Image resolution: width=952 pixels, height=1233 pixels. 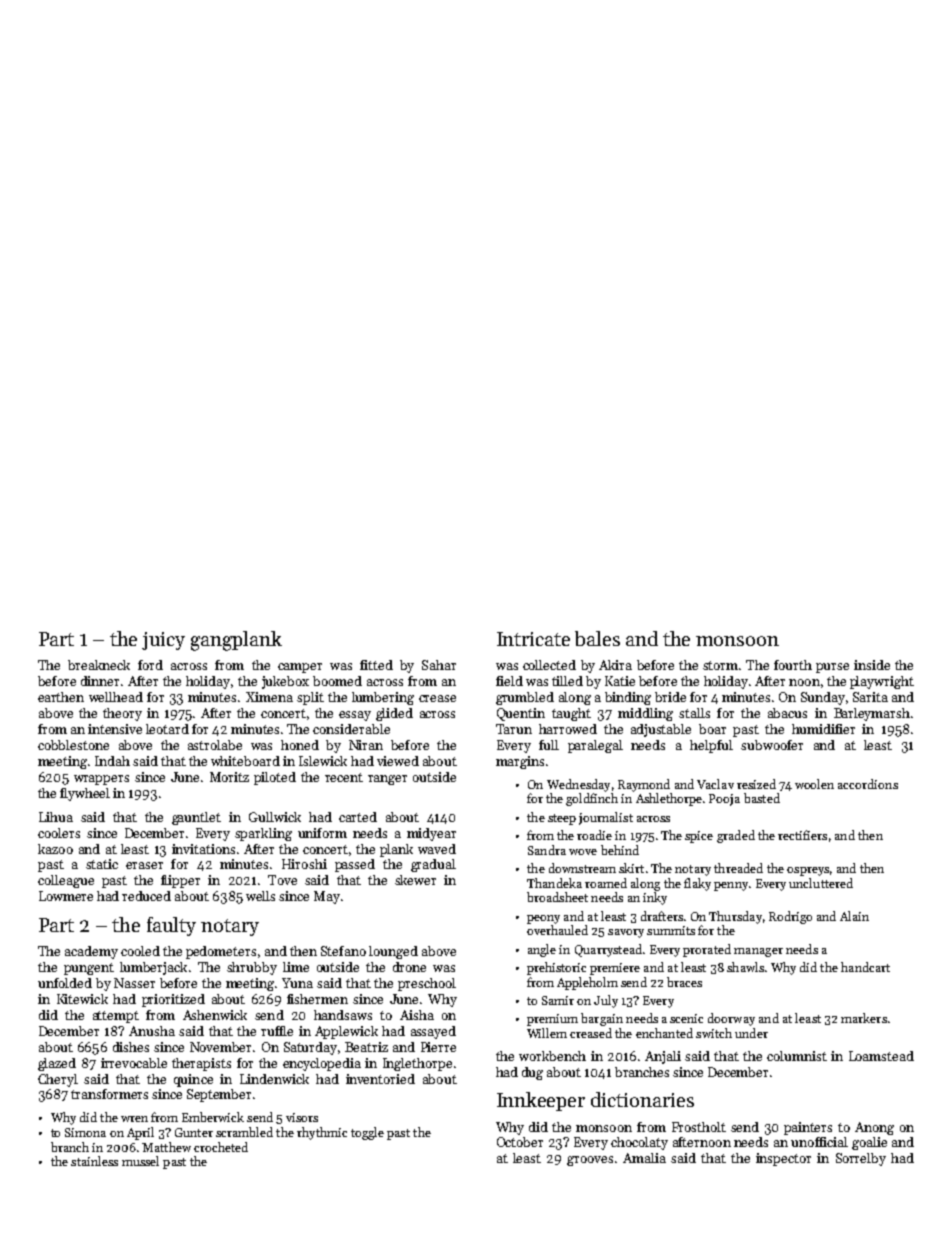 What do you see at coordinates (808, 871) in the screenshot?
I see `ospreys` at bounding box center [808, 871].
